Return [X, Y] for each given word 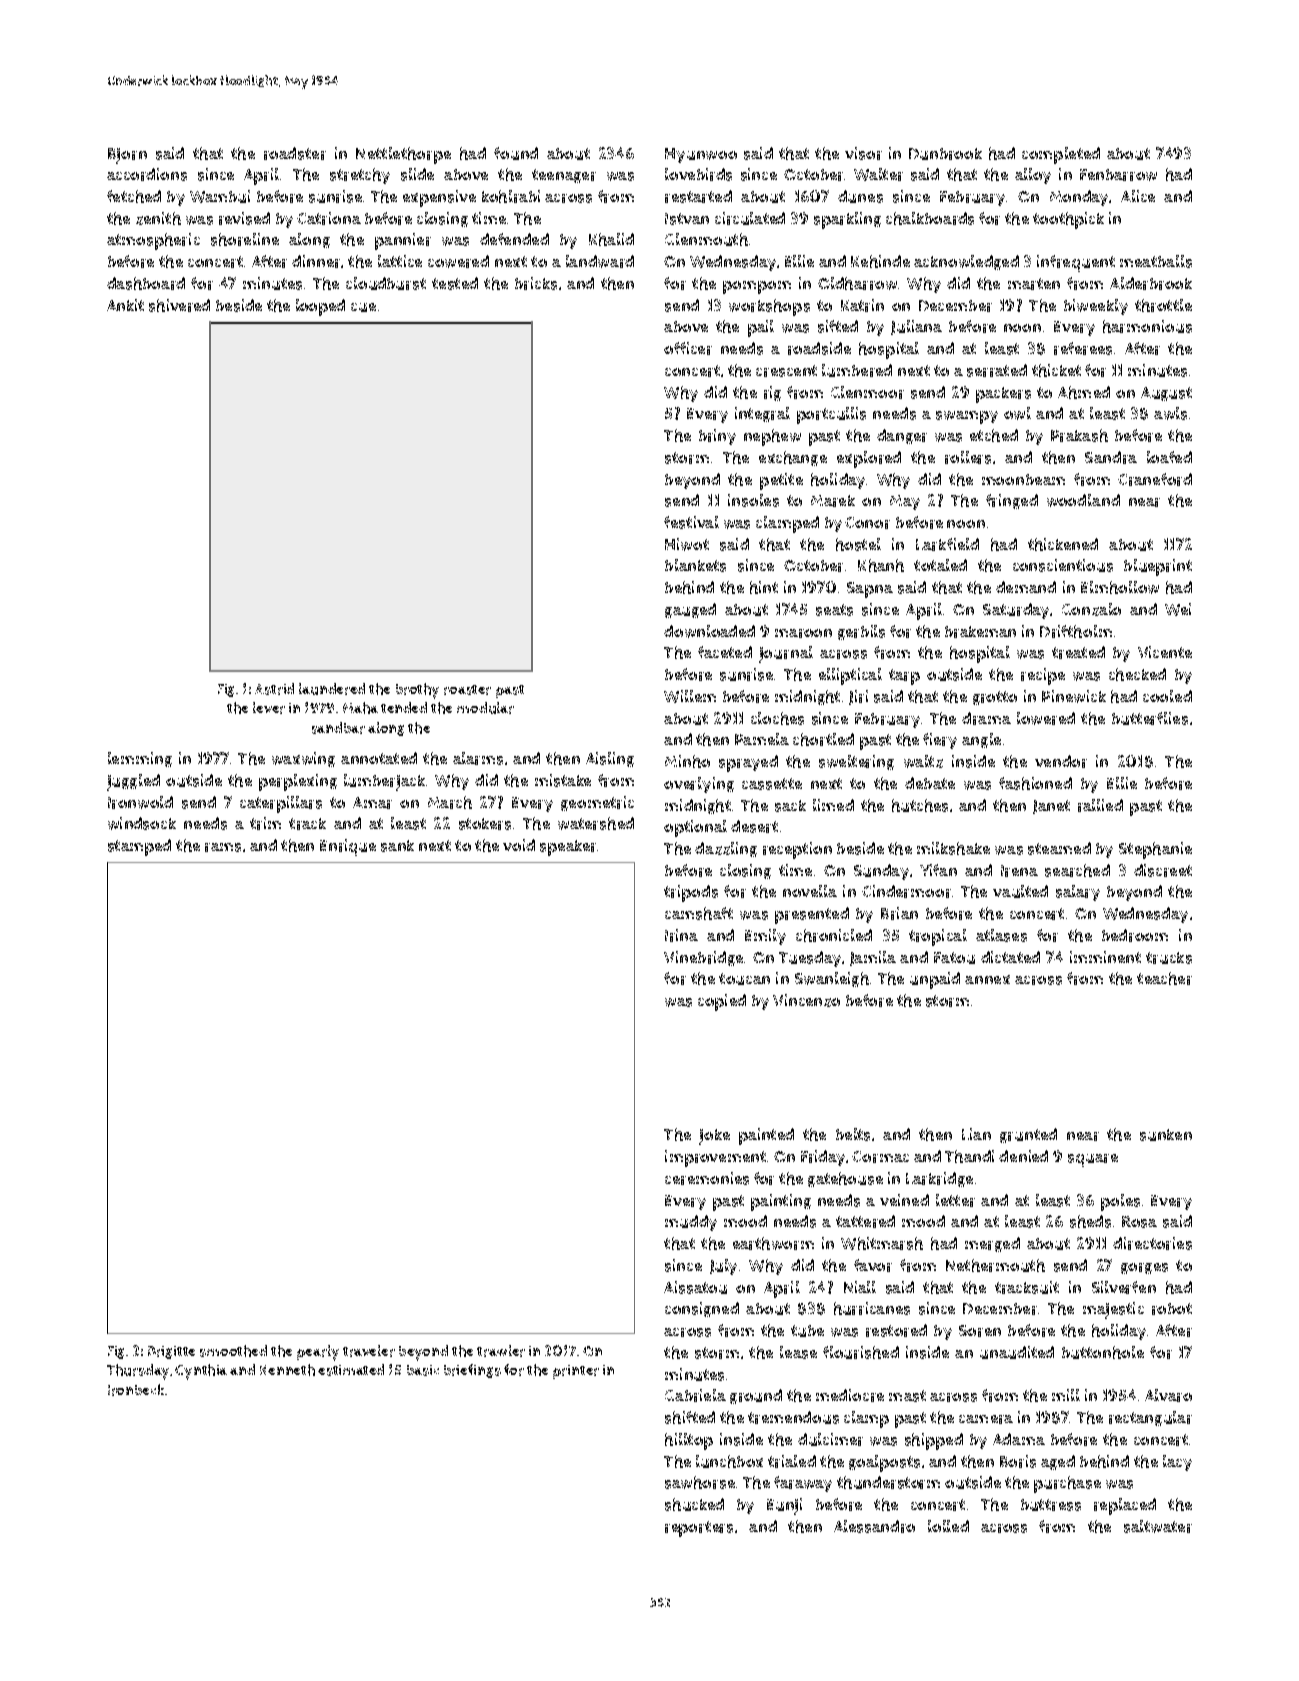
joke [714, 1137]
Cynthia [201, 1372]
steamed [1059, 848]
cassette [772, 784]
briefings [472, 1371]
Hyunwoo [701, 155]
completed [1061, 155]
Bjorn [127, 156]
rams [223, 847]
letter [955, 1200]
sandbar [338, 728]
